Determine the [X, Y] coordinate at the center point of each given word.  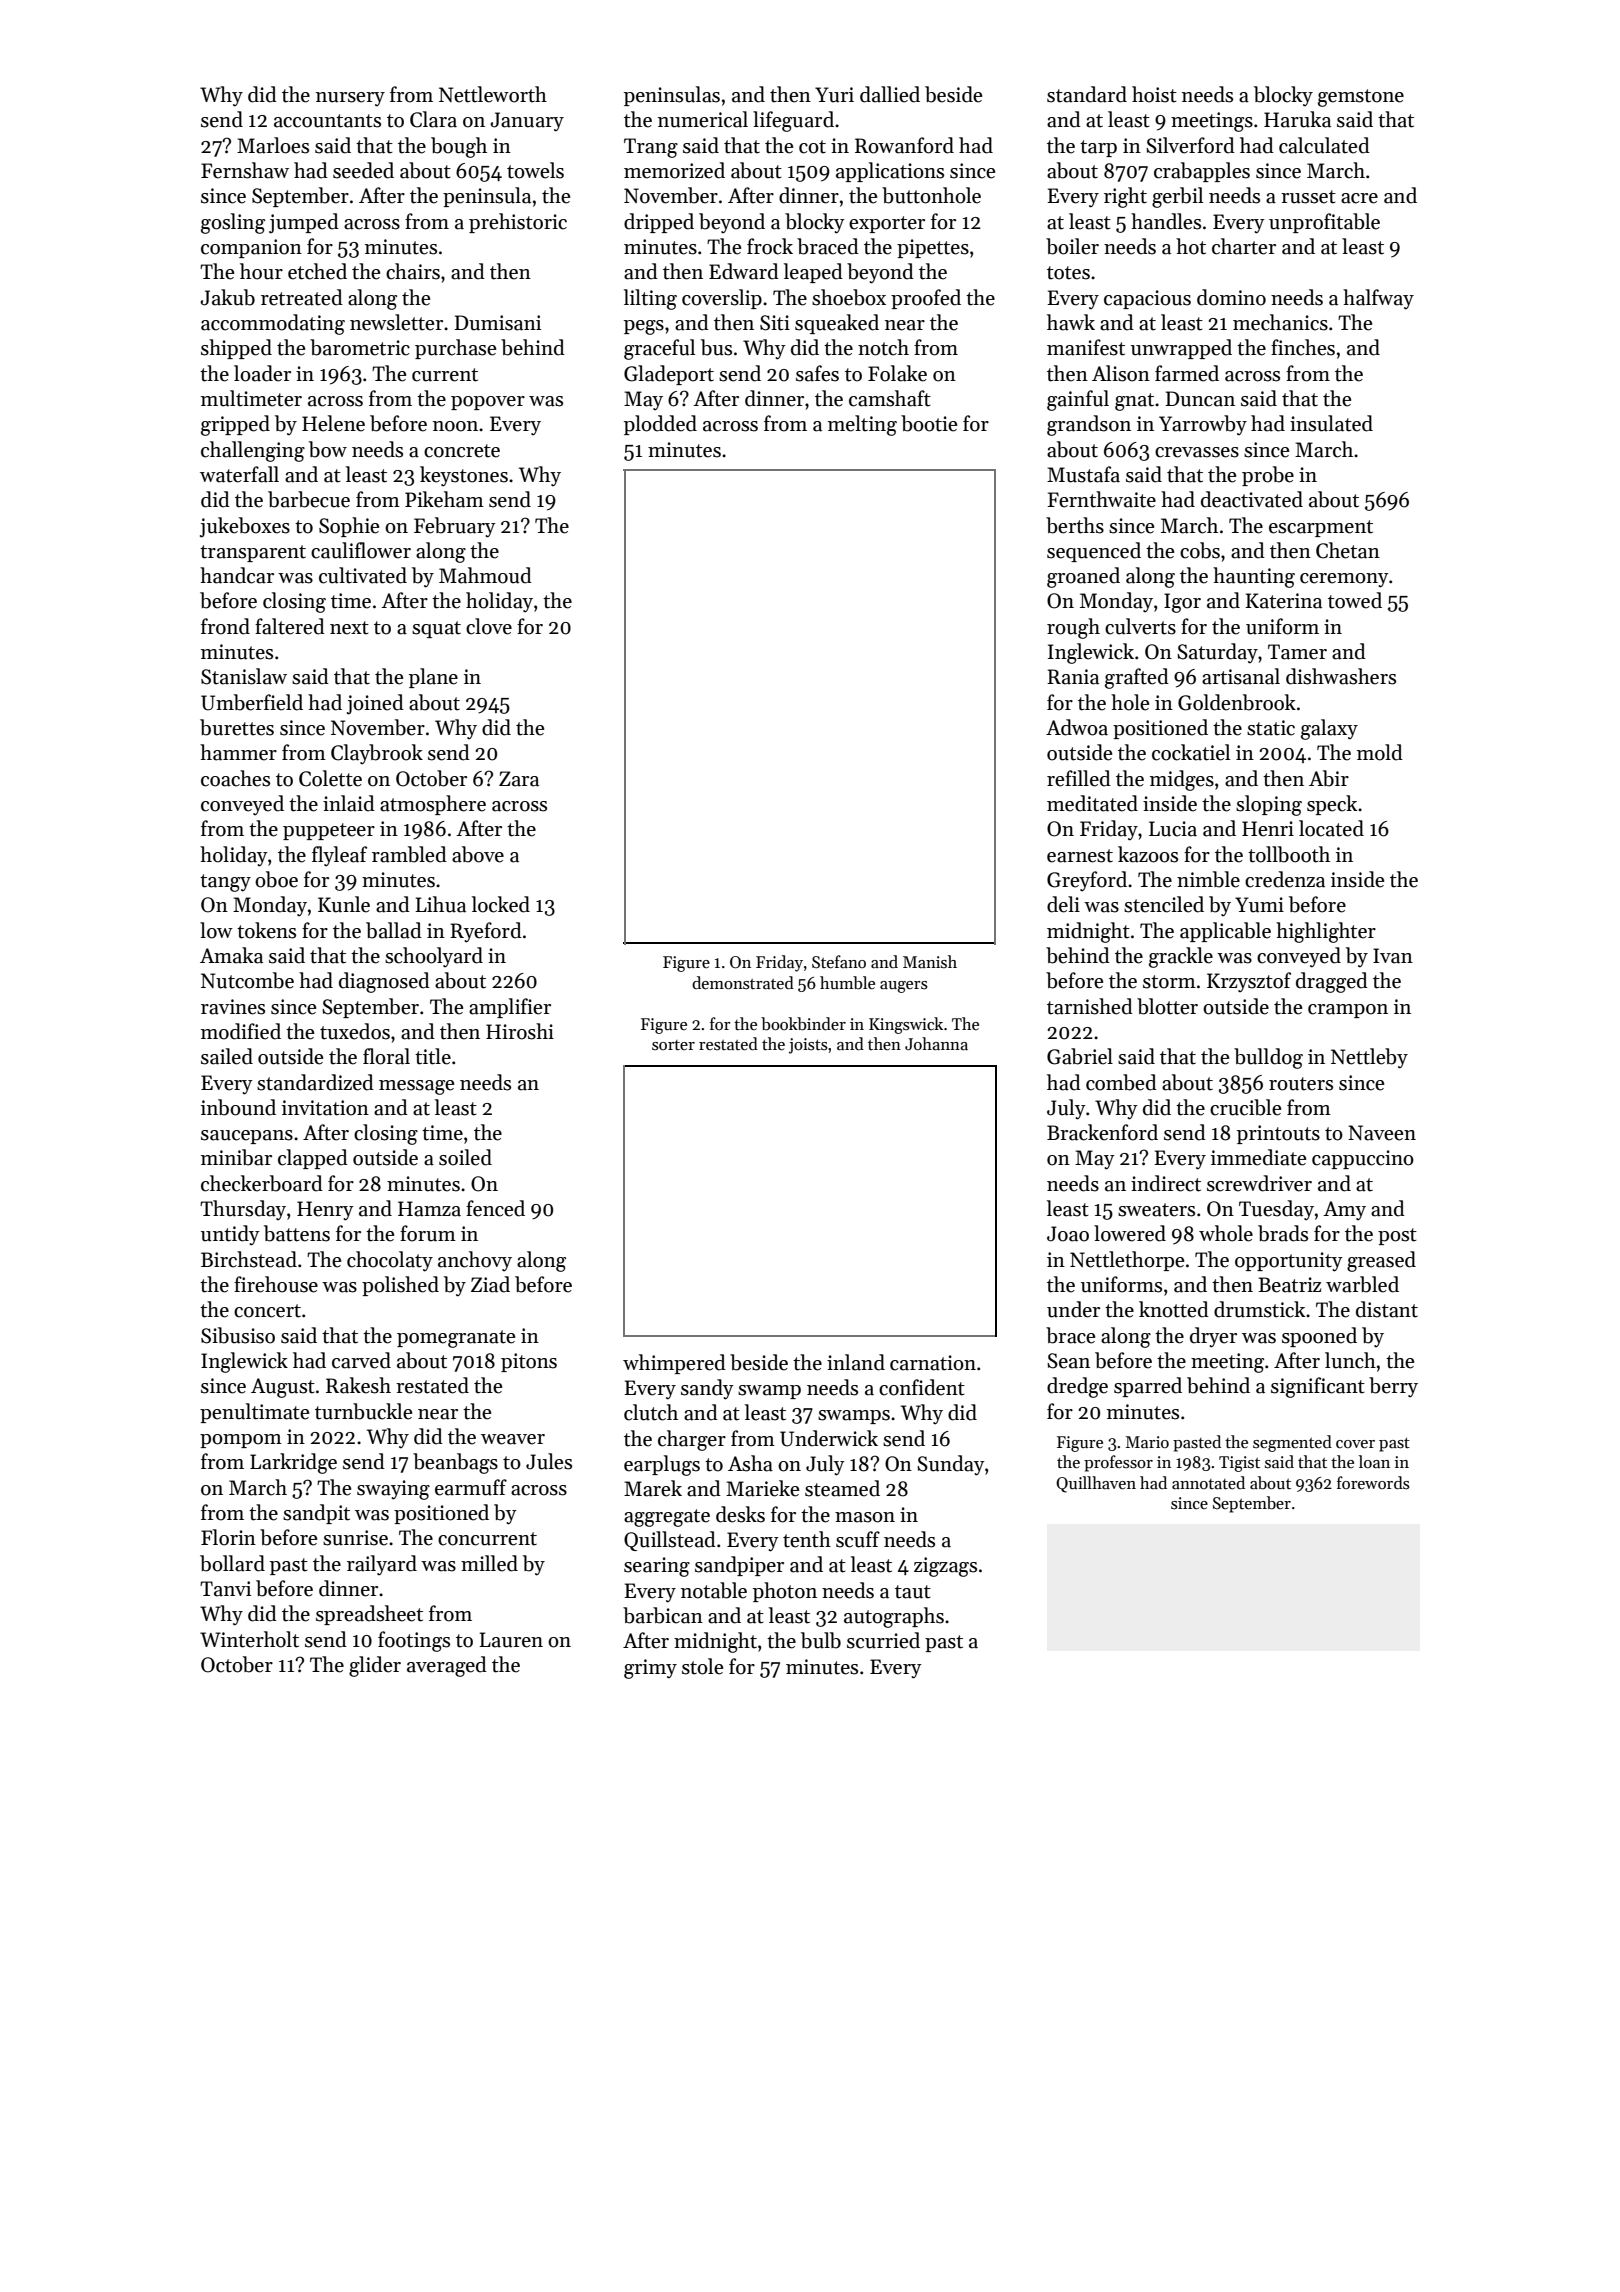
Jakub [227, 297]
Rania [1073, 677]
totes [1068, 273]
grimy [650, 1669]
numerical [703, 119]
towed [1355, 600]
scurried [883, 1640]
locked [501, 904]
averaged [447, 1666]
